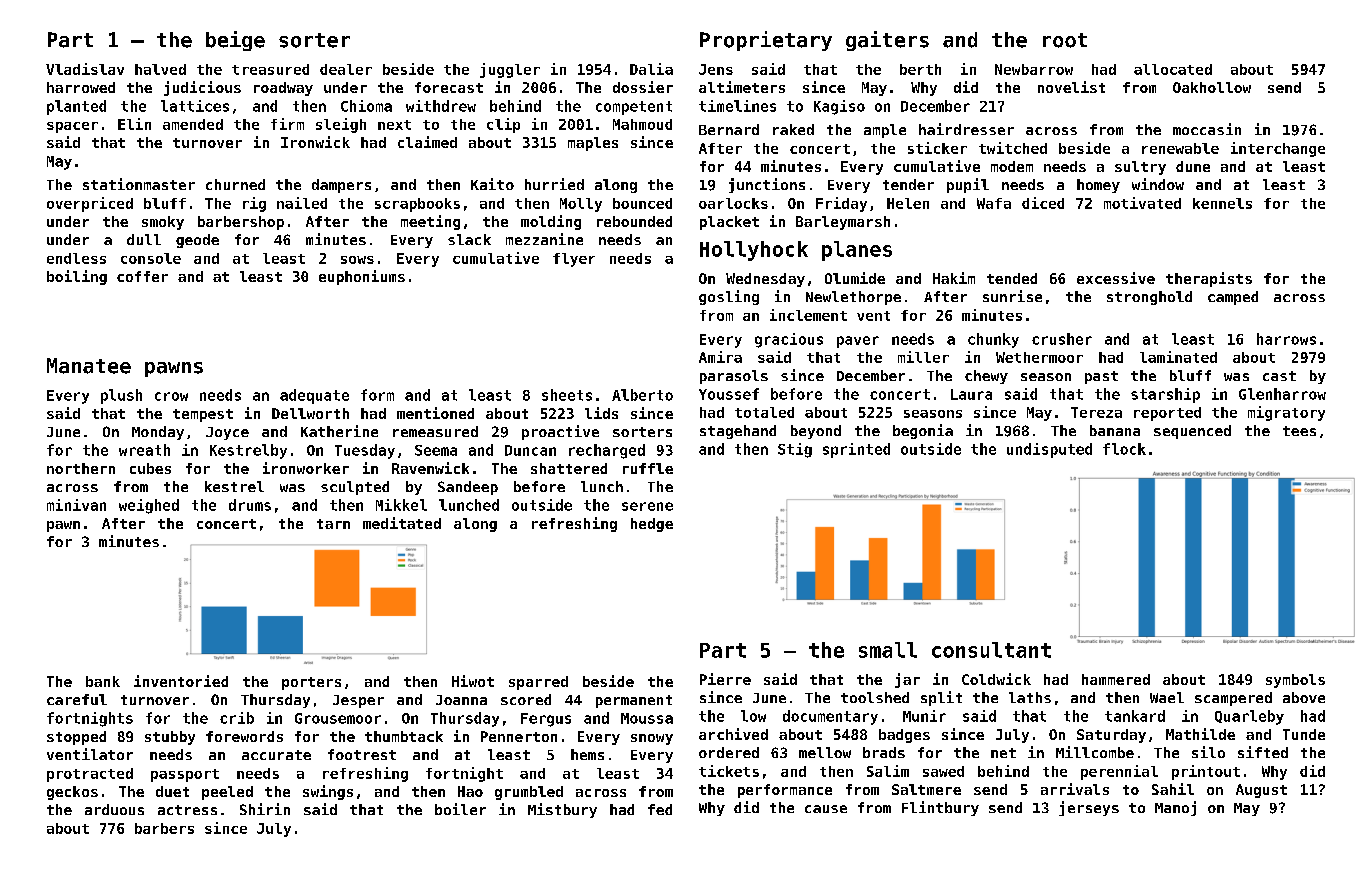  What do you see at coordinates (85, 69) in the screenshot?
I see `Vladislav` at bounding box center [85, 69].
